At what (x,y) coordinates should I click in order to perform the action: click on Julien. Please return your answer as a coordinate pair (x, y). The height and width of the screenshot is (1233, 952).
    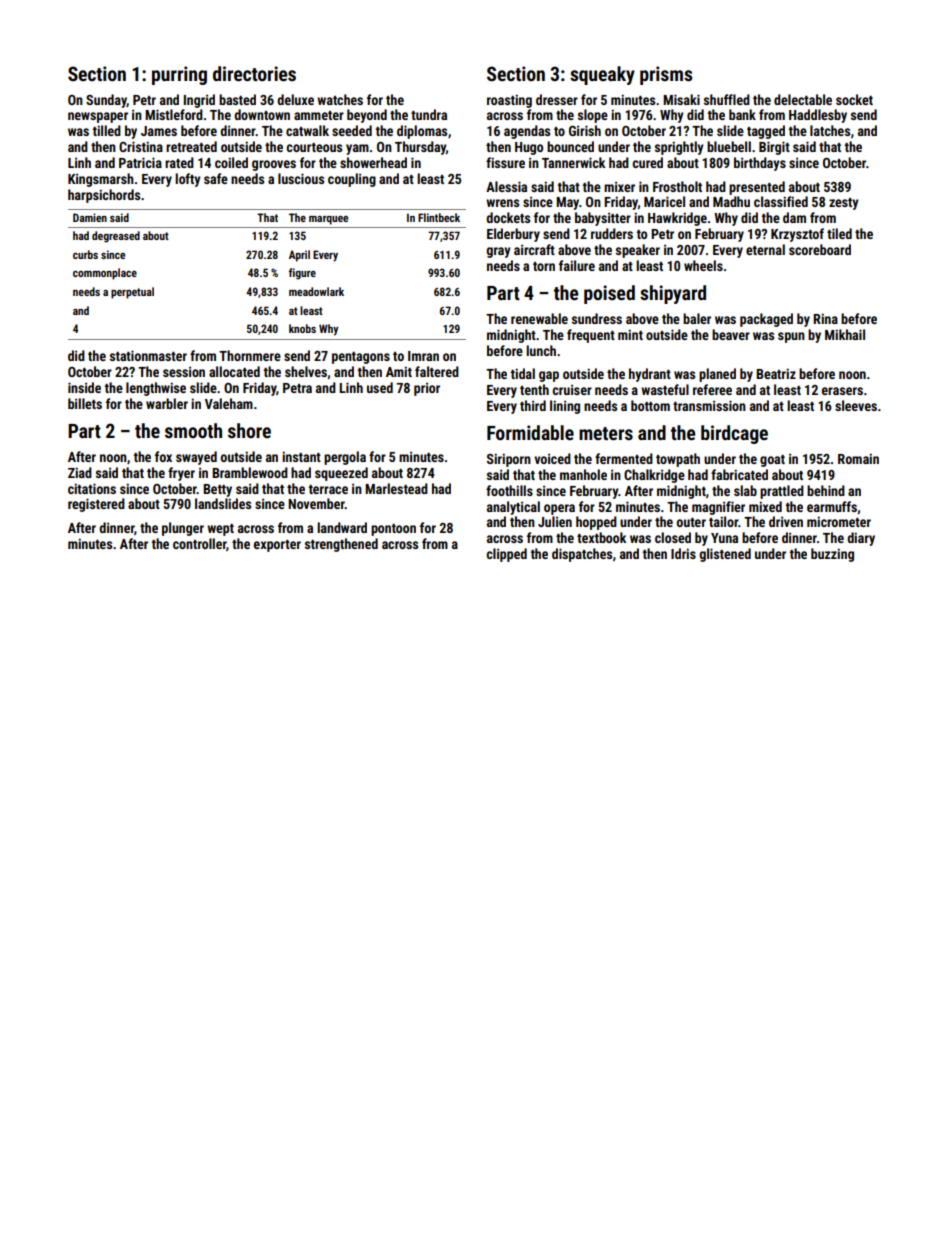
    Looking at the image, I should click on (555, 521).
